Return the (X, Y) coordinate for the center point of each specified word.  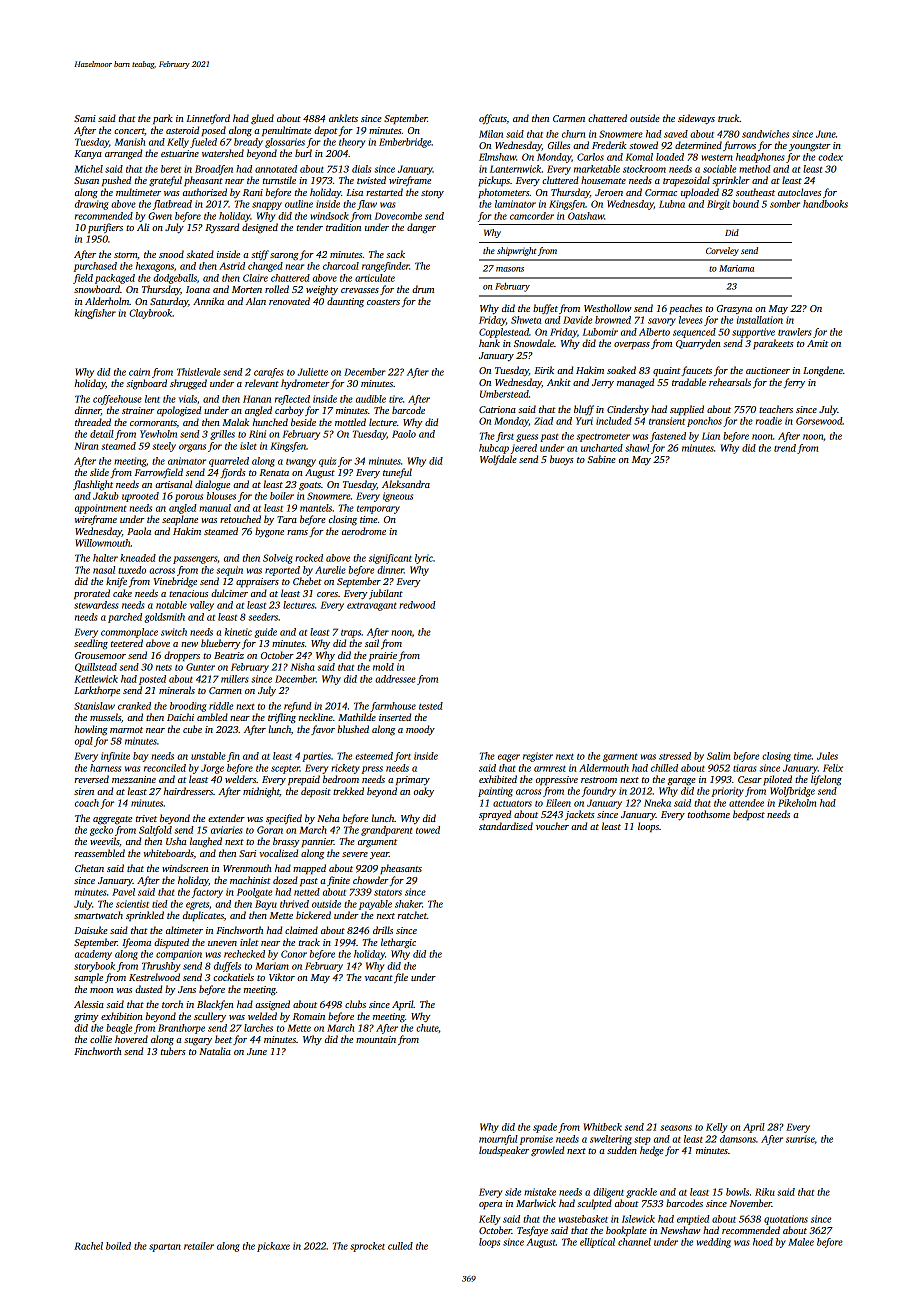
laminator (515, 204)
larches (258, 1028)
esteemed (374, 756)
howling (91, 730)
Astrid (232, 266)
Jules (827, 756)
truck (729, 118)
